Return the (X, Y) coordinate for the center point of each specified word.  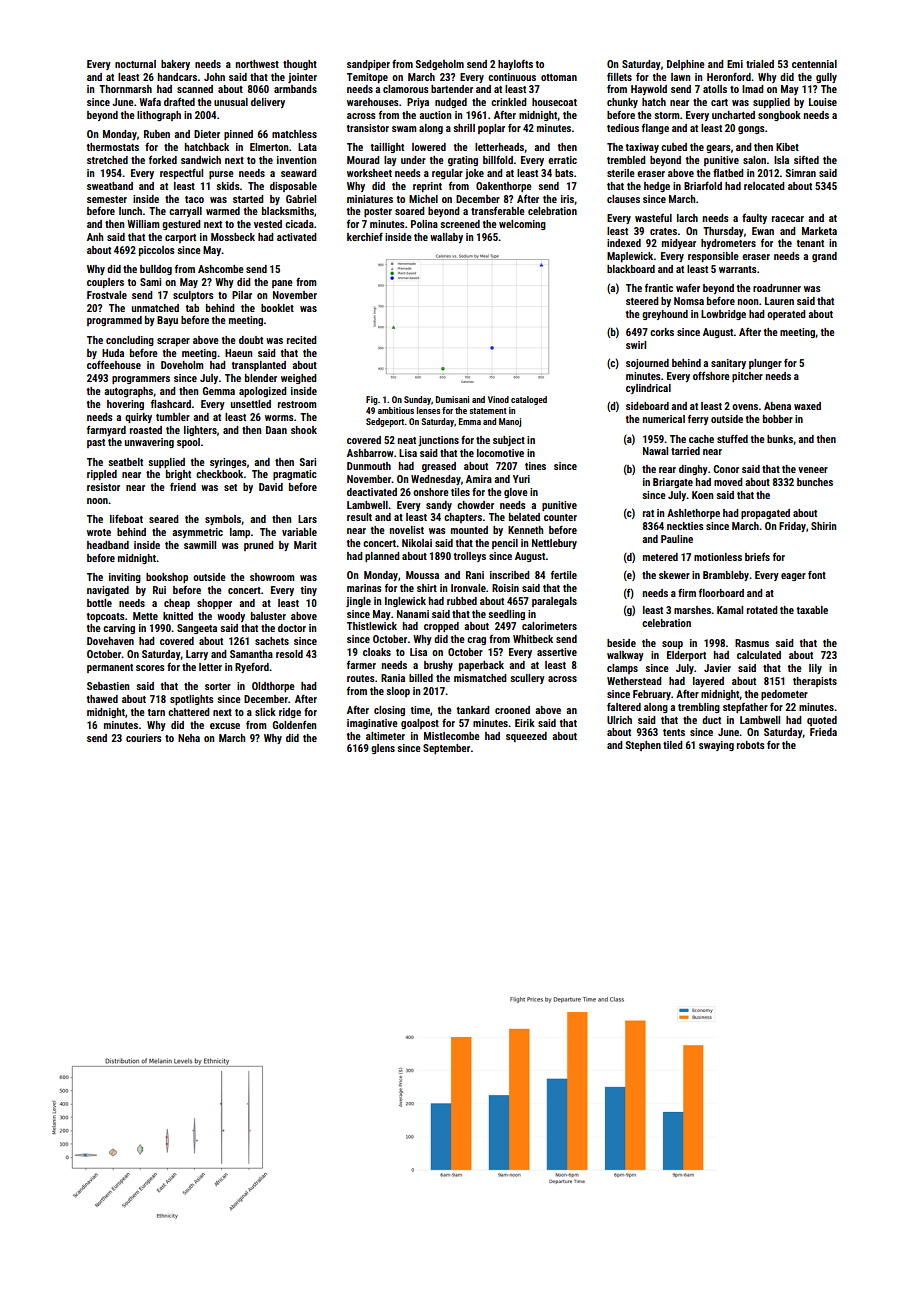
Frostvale (107, 295)
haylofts (515, 65)
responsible (713, 257)
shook (304, 430)
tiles (460, 492)
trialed (760, 64)
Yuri (521, 479)
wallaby (446, 238)
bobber (778, 419)
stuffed (732, 439)
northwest (257, 64)
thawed (102, 699)
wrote (99, 532)
